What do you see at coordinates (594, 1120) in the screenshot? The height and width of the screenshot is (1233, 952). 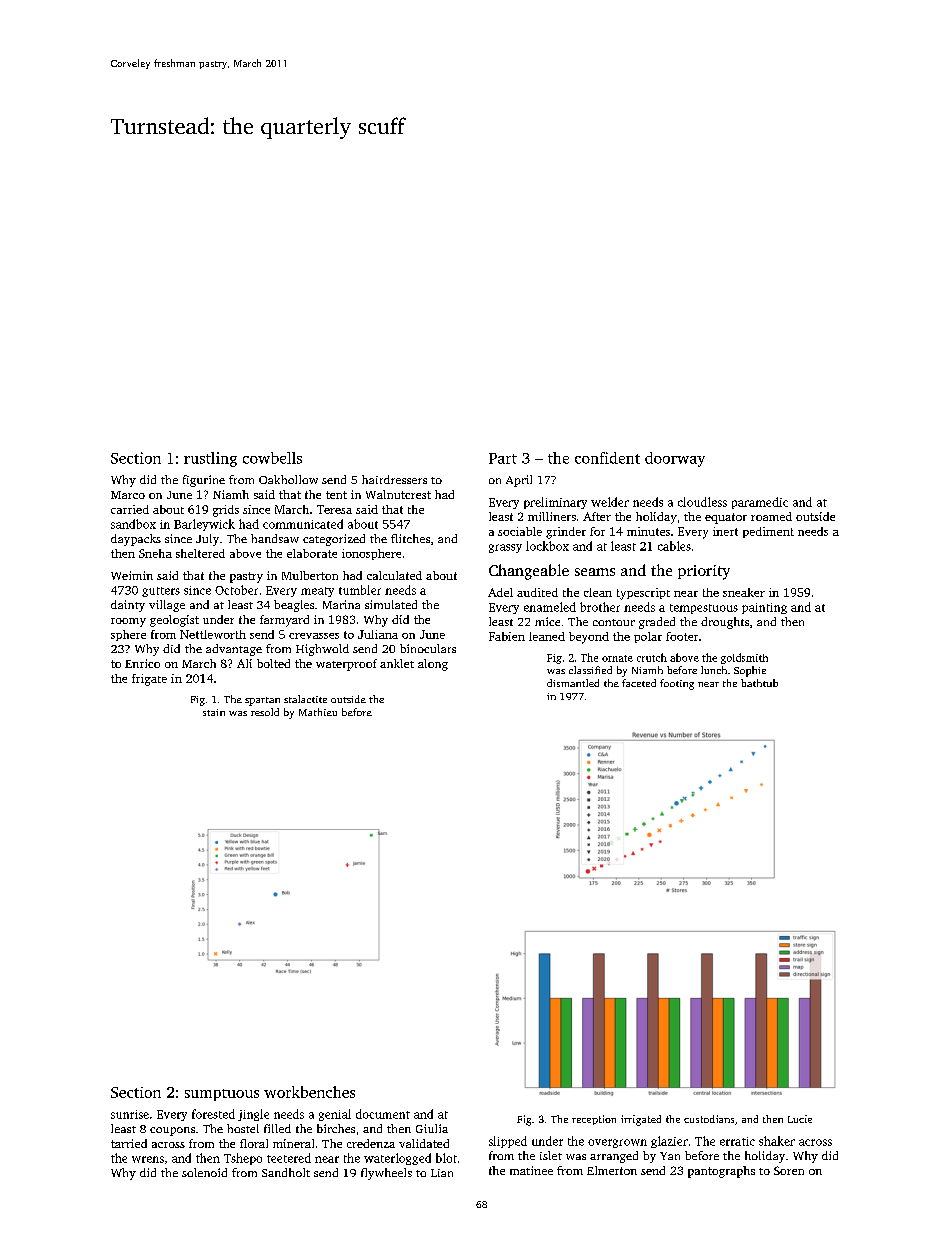 I see `reception` at bounding box center [594, 1120].
